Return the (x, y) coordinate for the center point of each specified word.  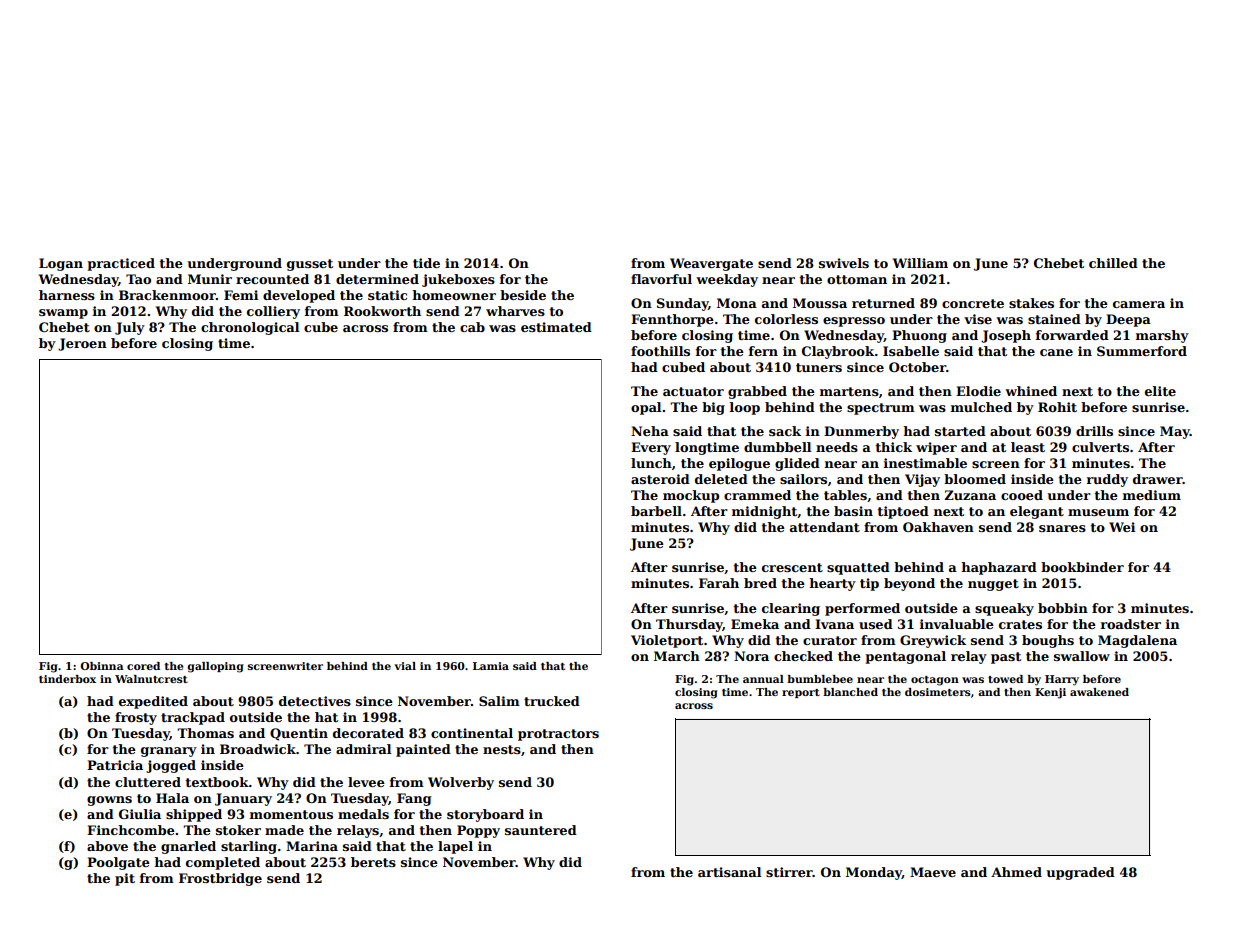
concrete (973, 303)
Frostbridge (220, 879)
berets (373, 862)
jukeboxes (458, 280)
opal (646, 408)
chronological (250, 328)
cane (1056, 352)
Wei (1122, 527)
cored (143, 666)
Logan (61, 264)
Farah (719, 583)
